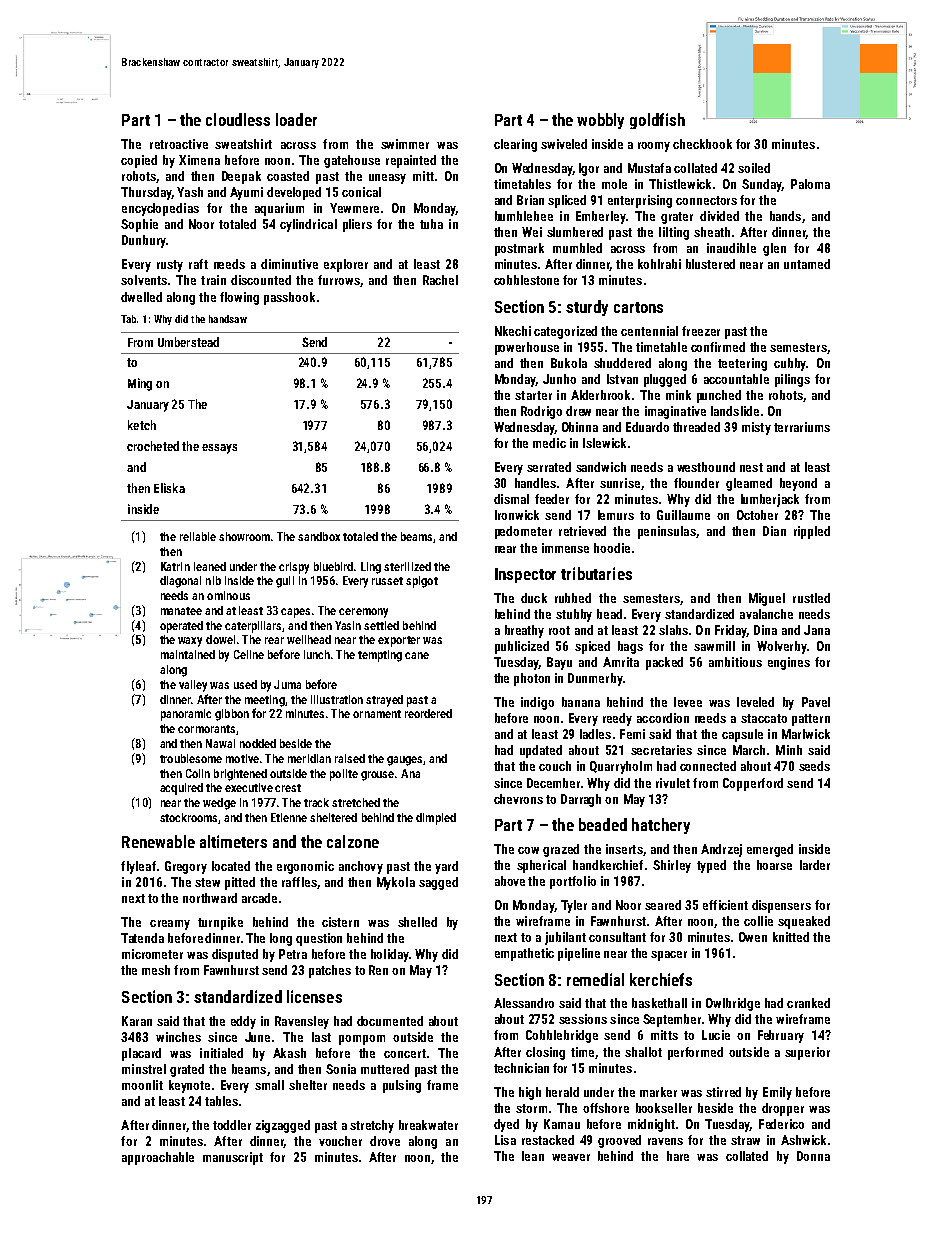 The height and width of the page is (1233, 952). I want to click on wobbly, so click(600, 121).
